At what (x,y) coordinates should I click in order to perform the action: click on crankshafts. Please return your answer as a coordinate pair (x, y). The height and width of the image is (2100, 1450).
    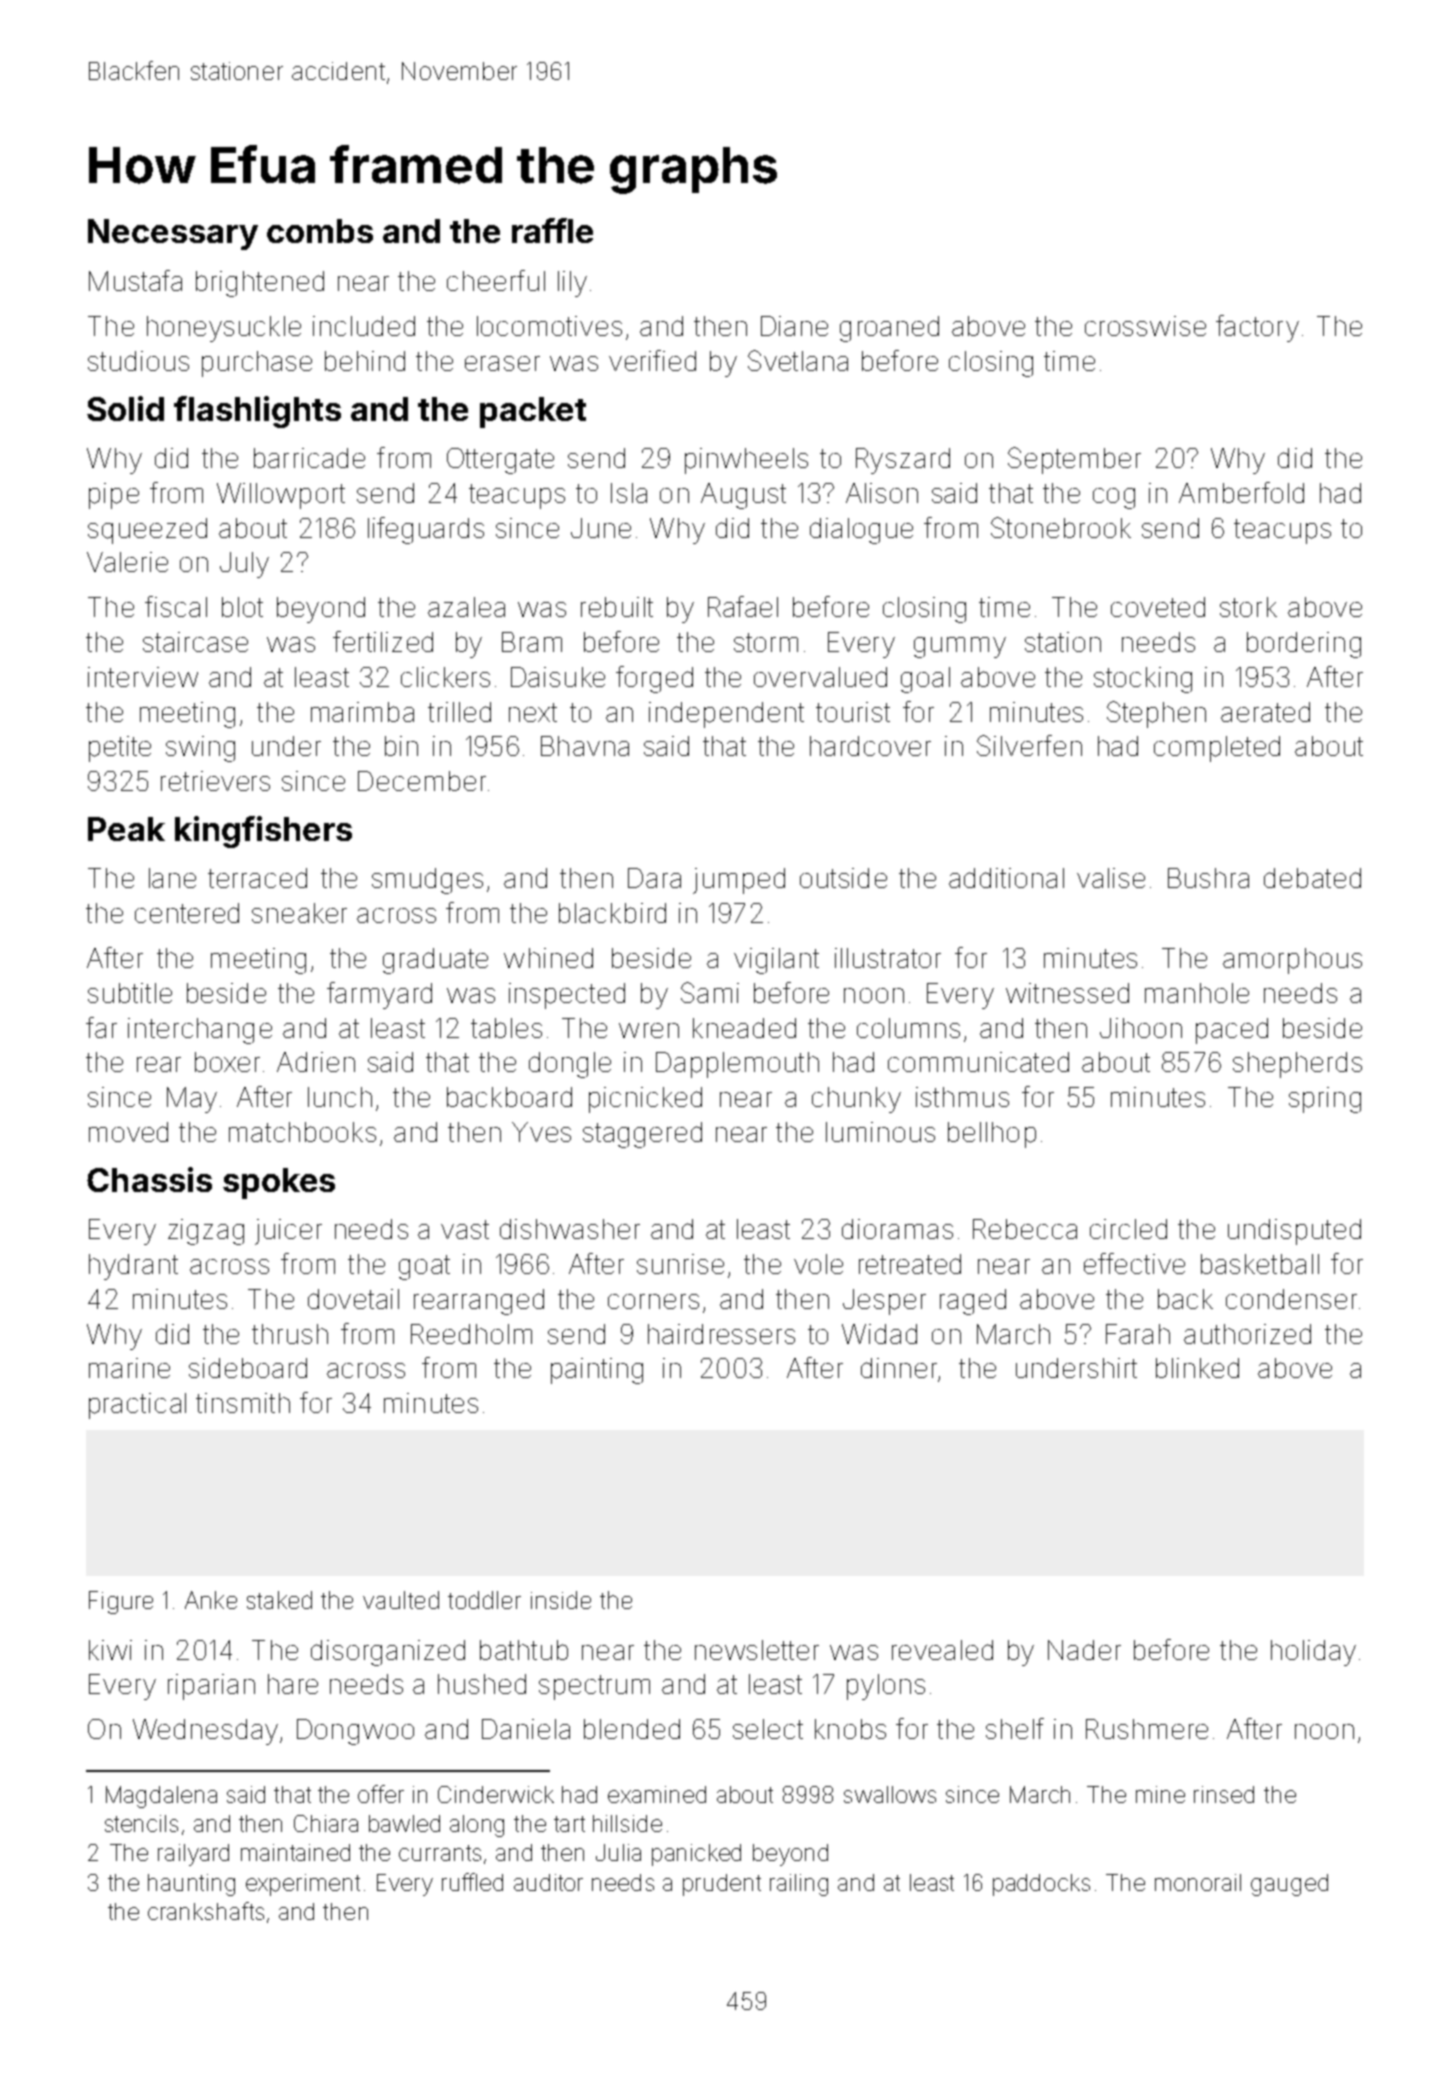
    Looking at the image, I should click on (206, 1911).
